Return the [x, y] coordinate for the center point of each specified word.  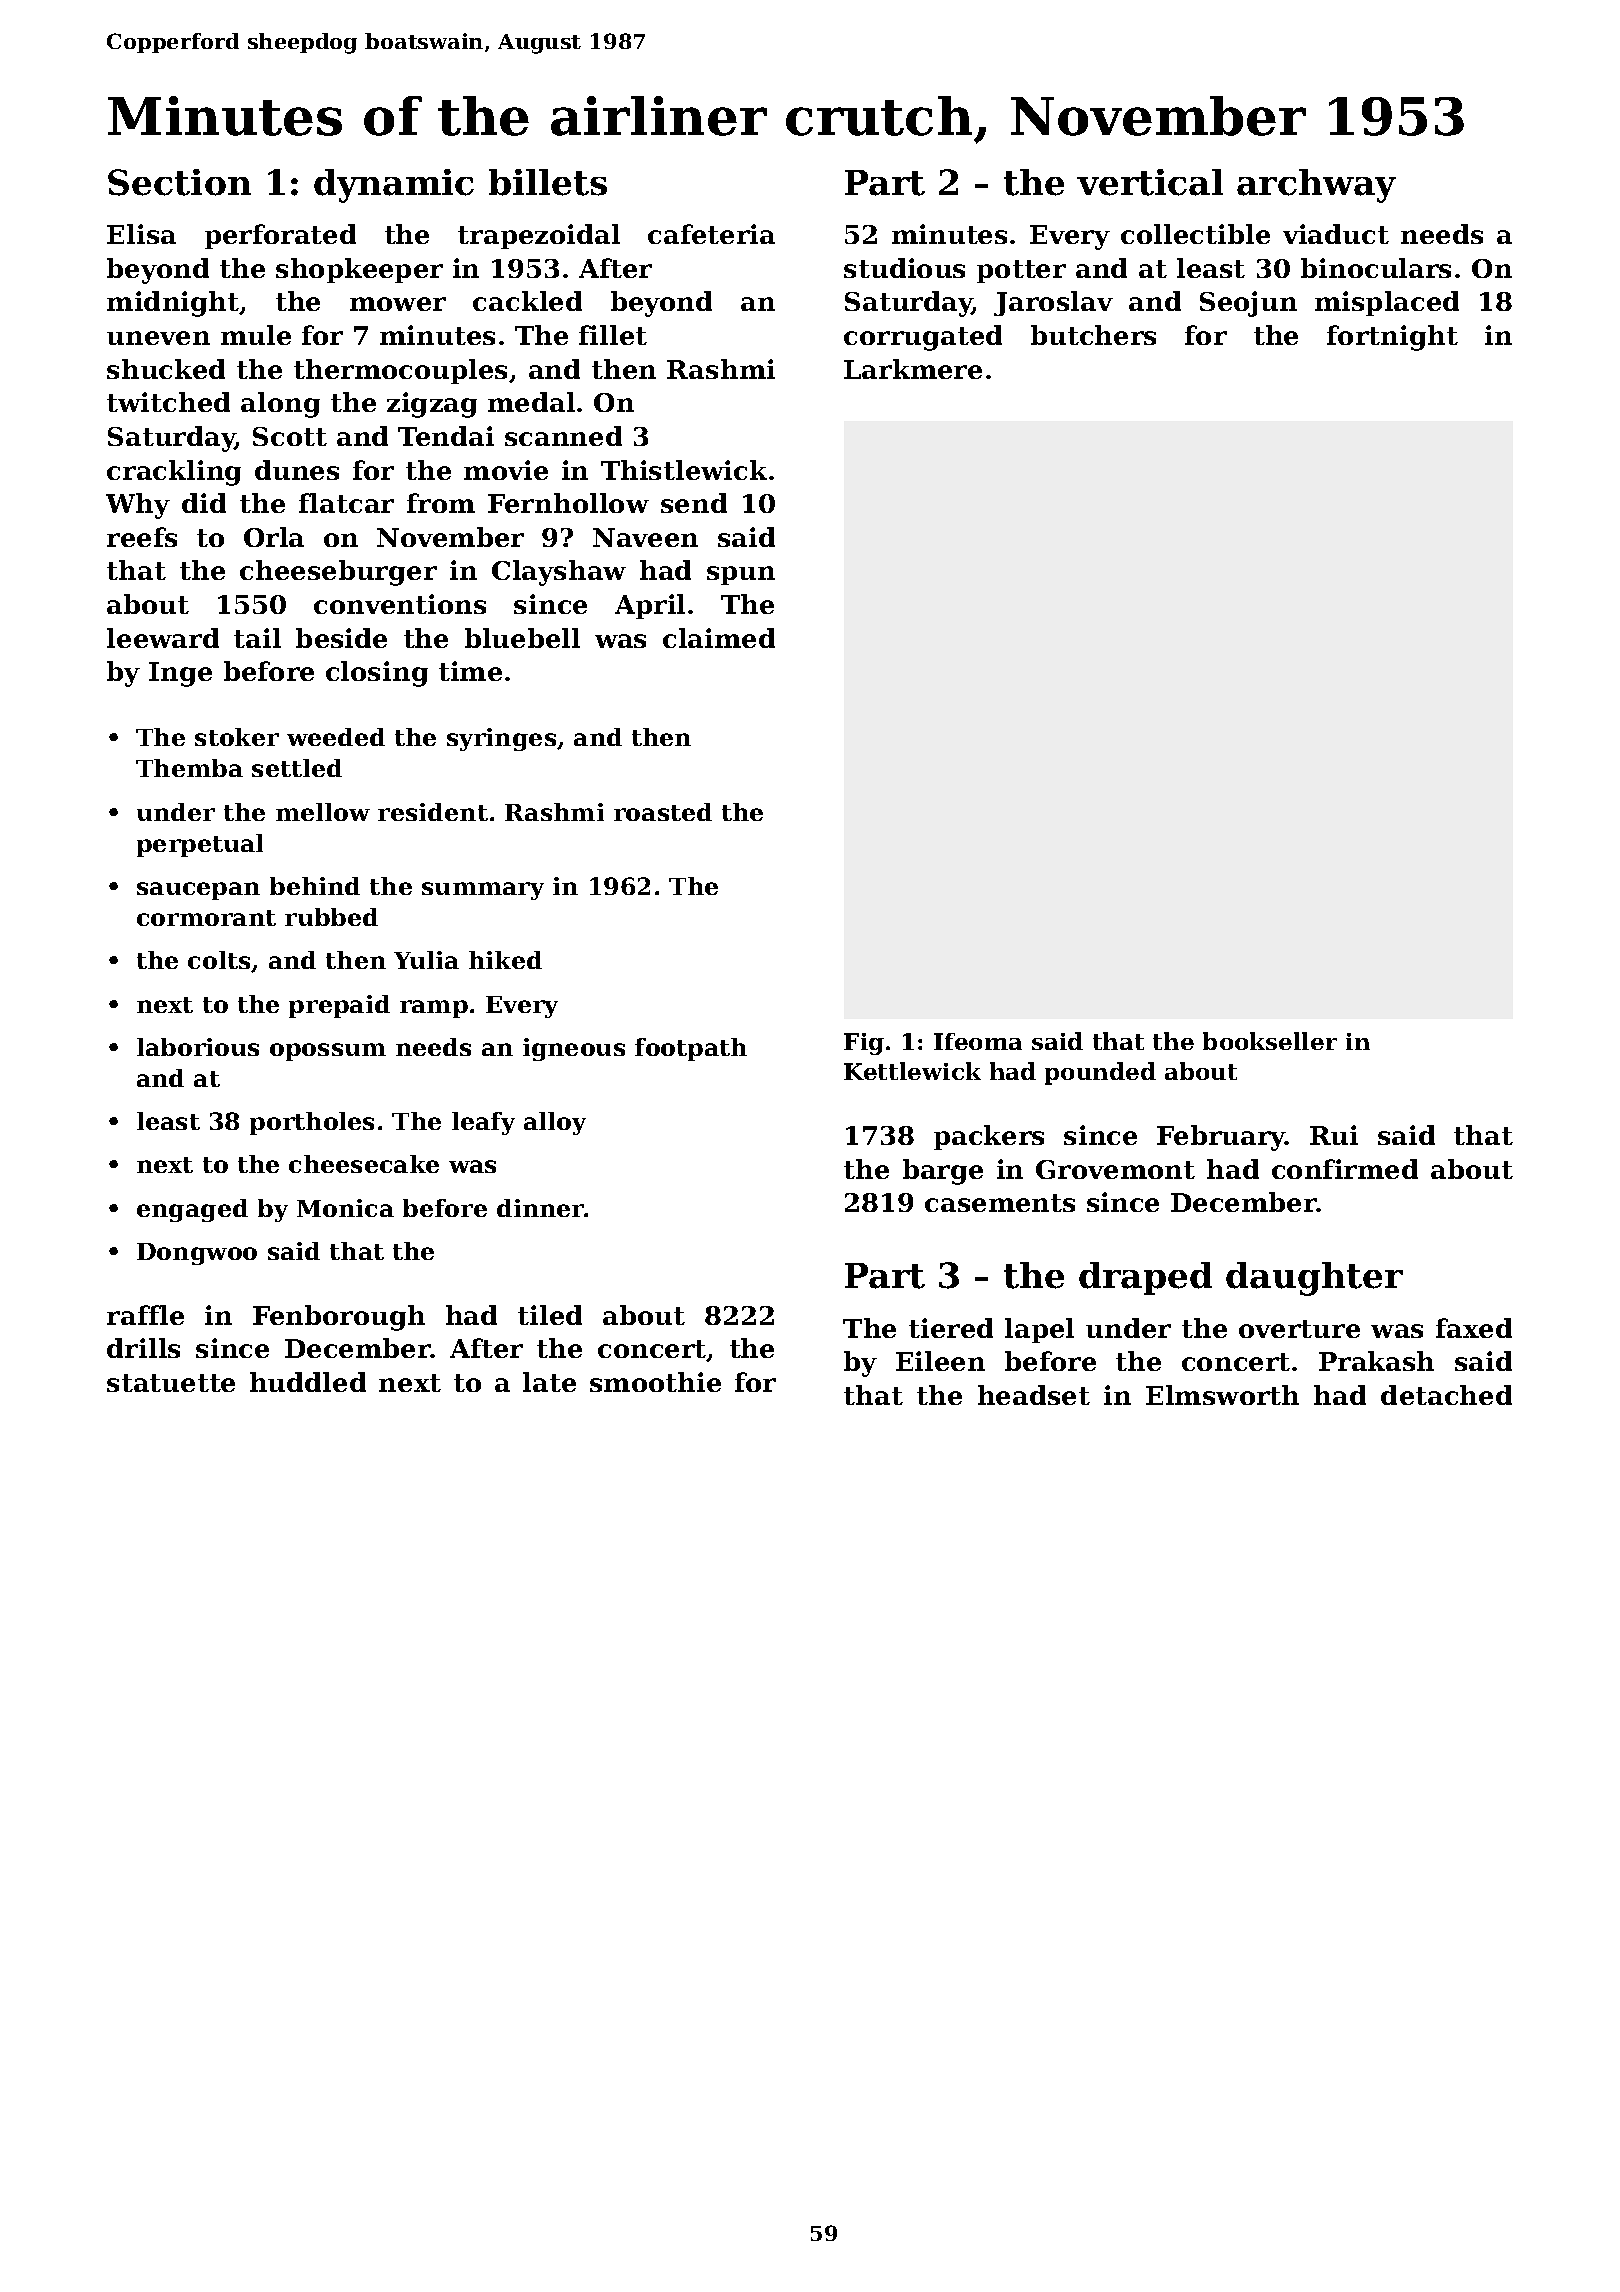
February [1221, 1138]
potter [1021, 271]
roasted [663, 812]
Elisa [141, 234]
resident [433, 812]
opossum [328, 1052]
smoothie [655, 1382]
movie [506, 470]
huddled [308, 1382]
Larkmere [913, 369]
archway [1316, 186]
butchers [1093, 335]
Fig [864, 1044]
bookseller [1270, 1041]
